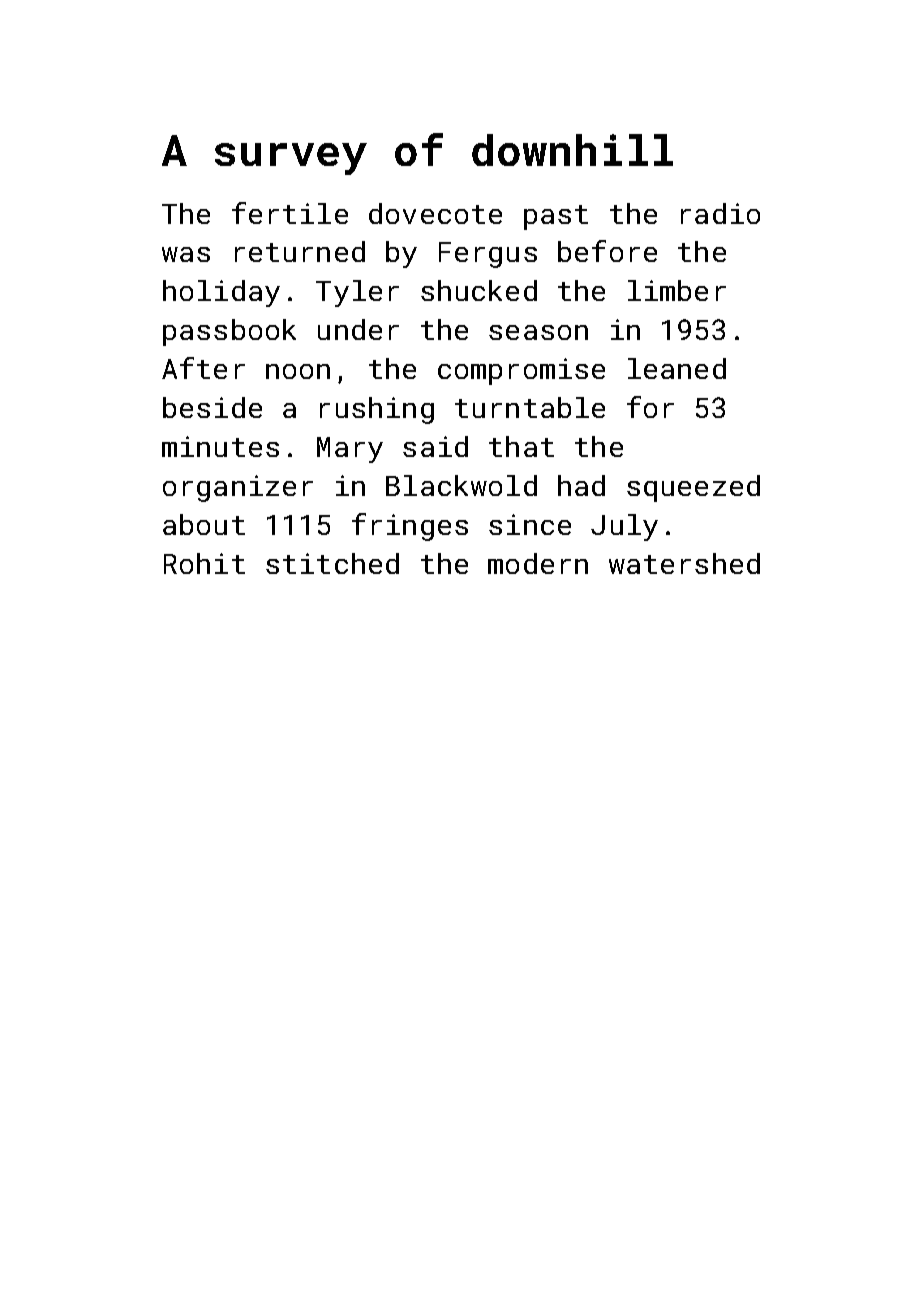 The height and width of the document is (1311, 924). What do you see at coordinates (677, 290) in the document?
I see `limber` at bounding box center [677, 290].
